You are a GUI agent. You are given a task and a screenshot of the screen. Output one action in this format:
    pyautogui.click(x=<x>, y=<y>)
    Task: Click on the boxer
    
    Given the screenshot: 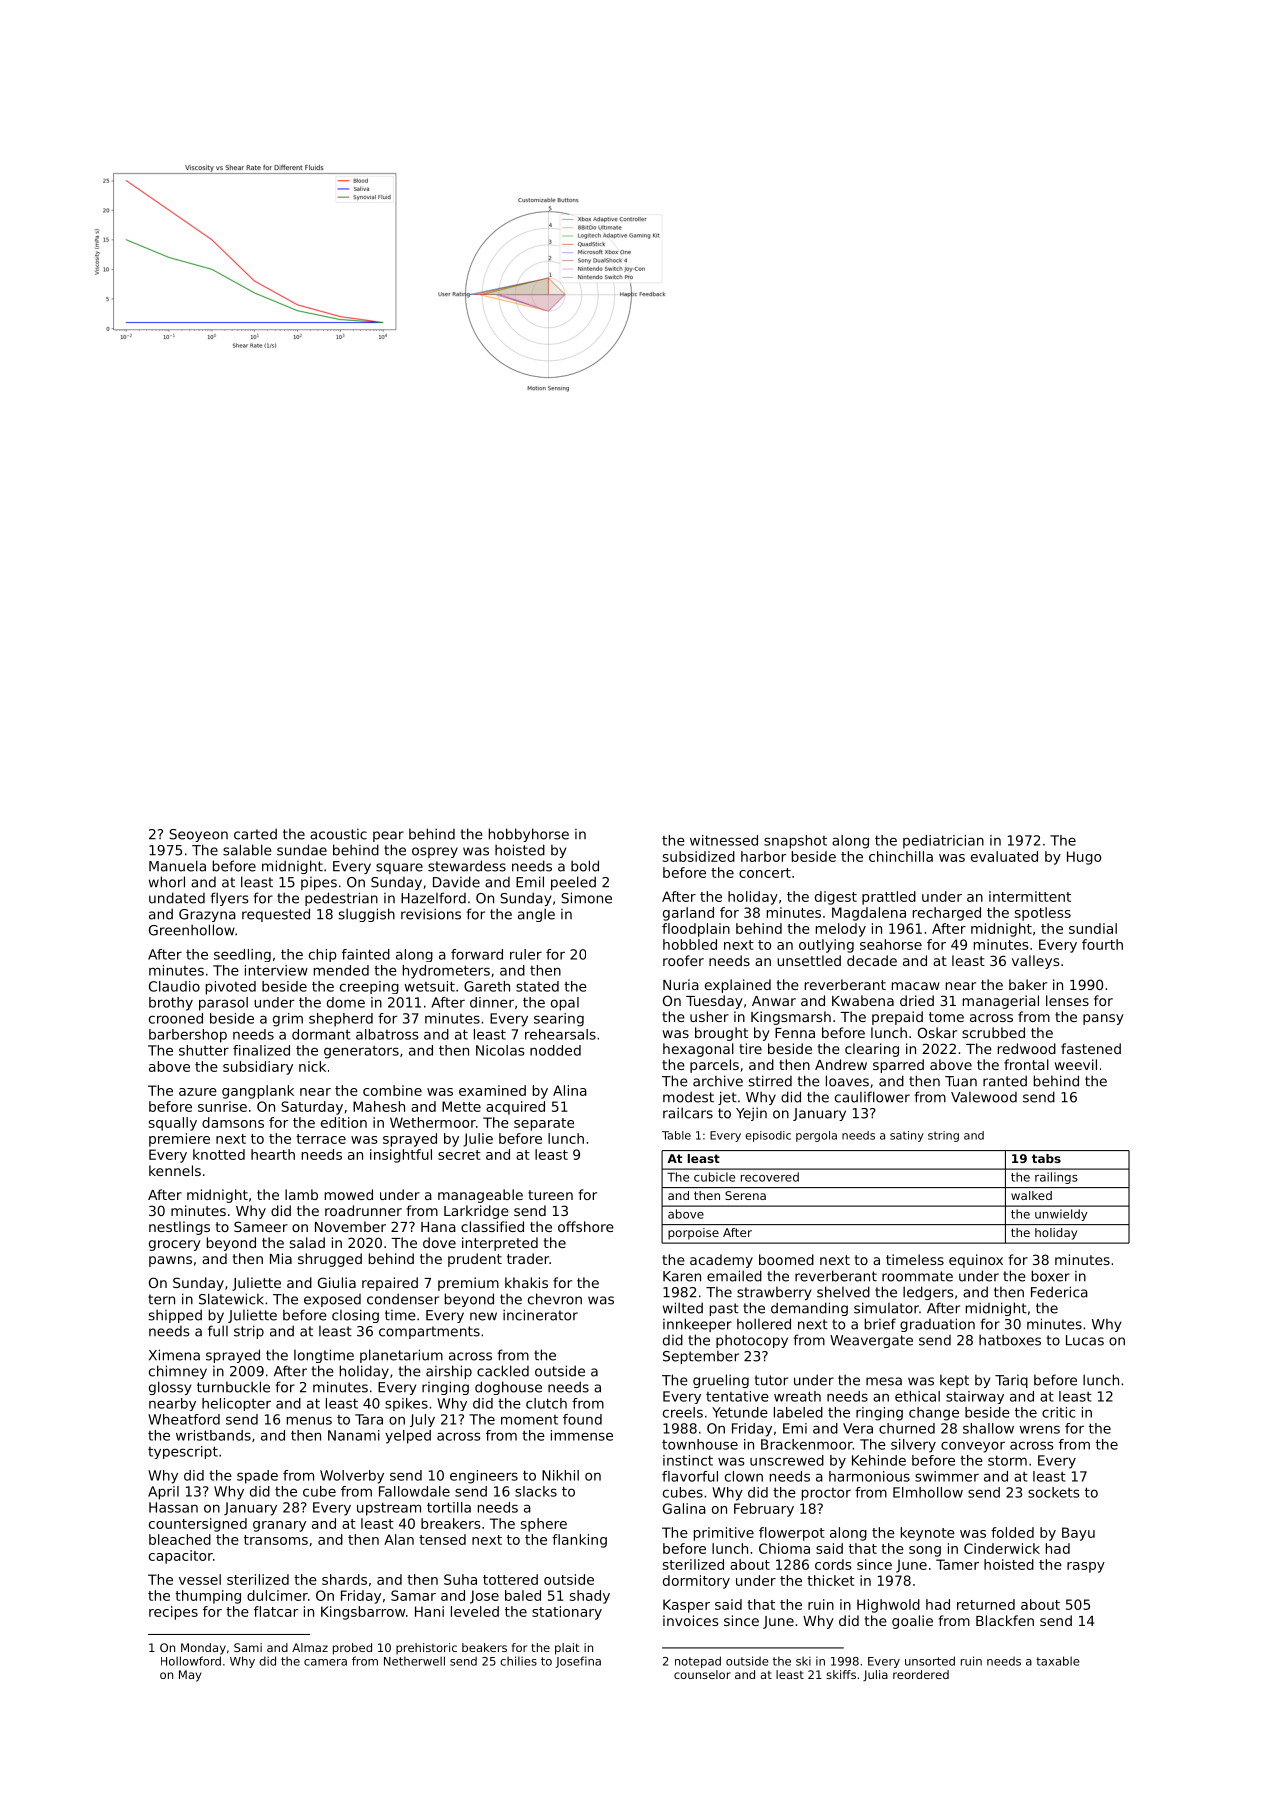 What is the action you would take?
    pyautogui.click(x=1051, y=1276)
